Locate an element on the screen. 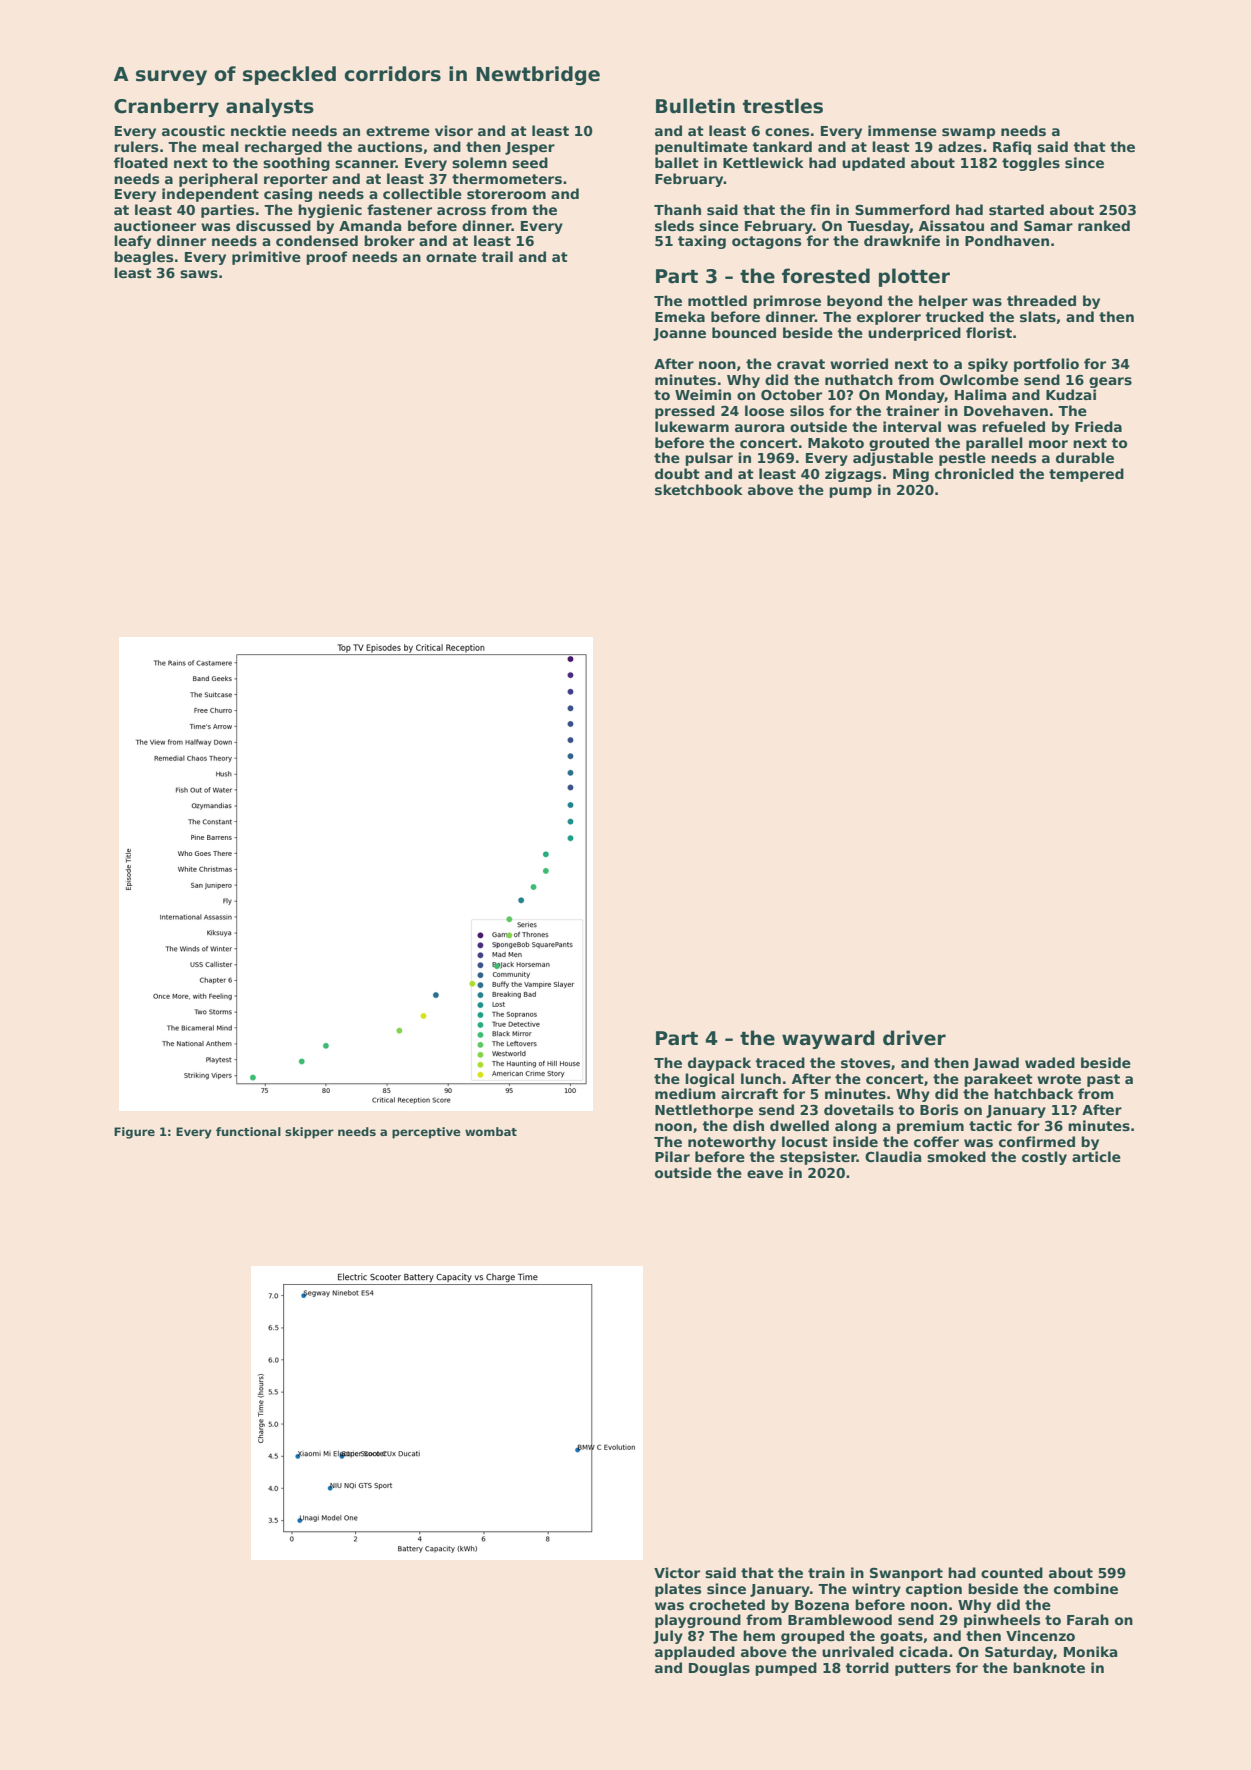 The width and height of the screenshot is (1251, 1770). eave is located at coordinates (765, 1174).
